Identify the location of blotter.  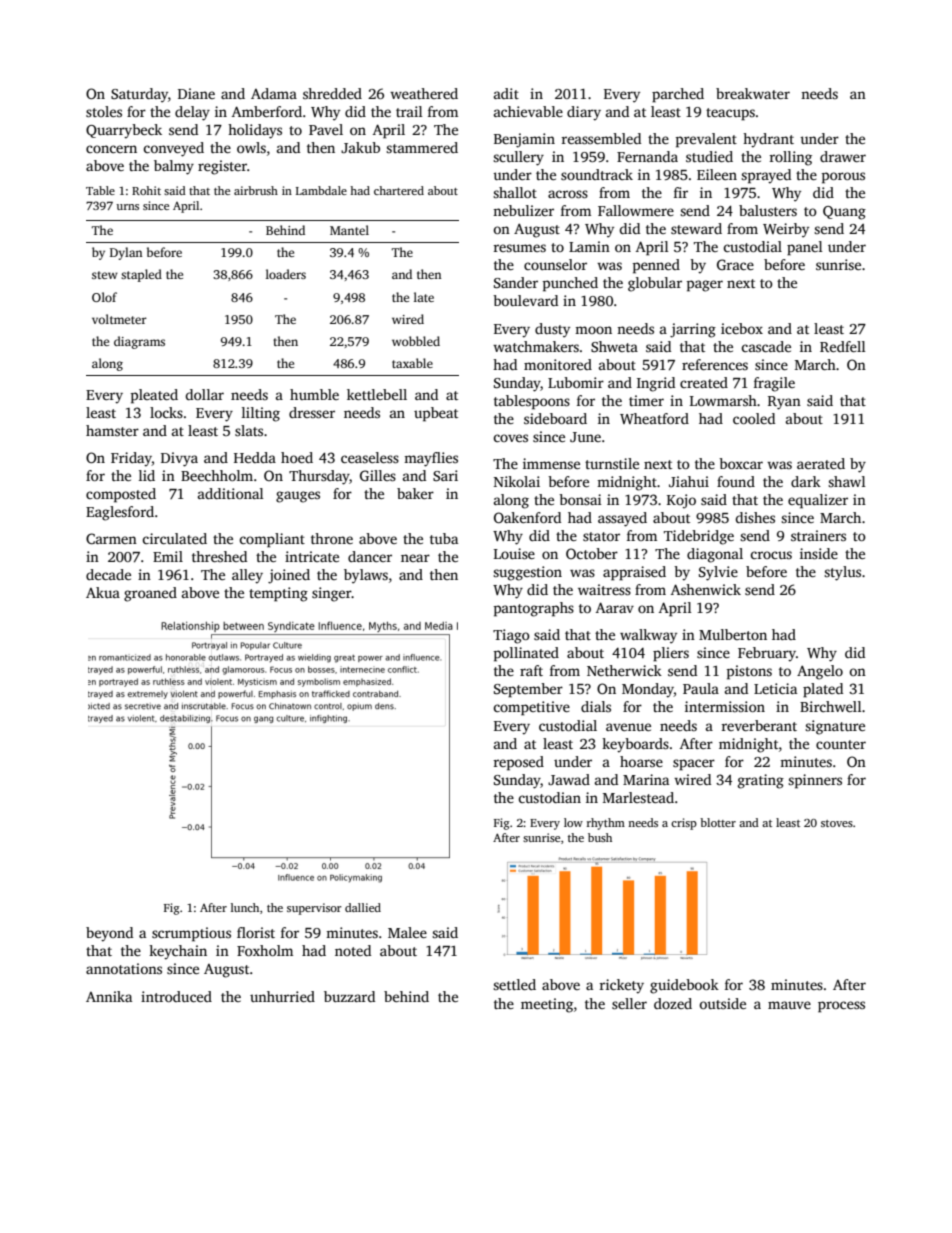
(718, 822).
